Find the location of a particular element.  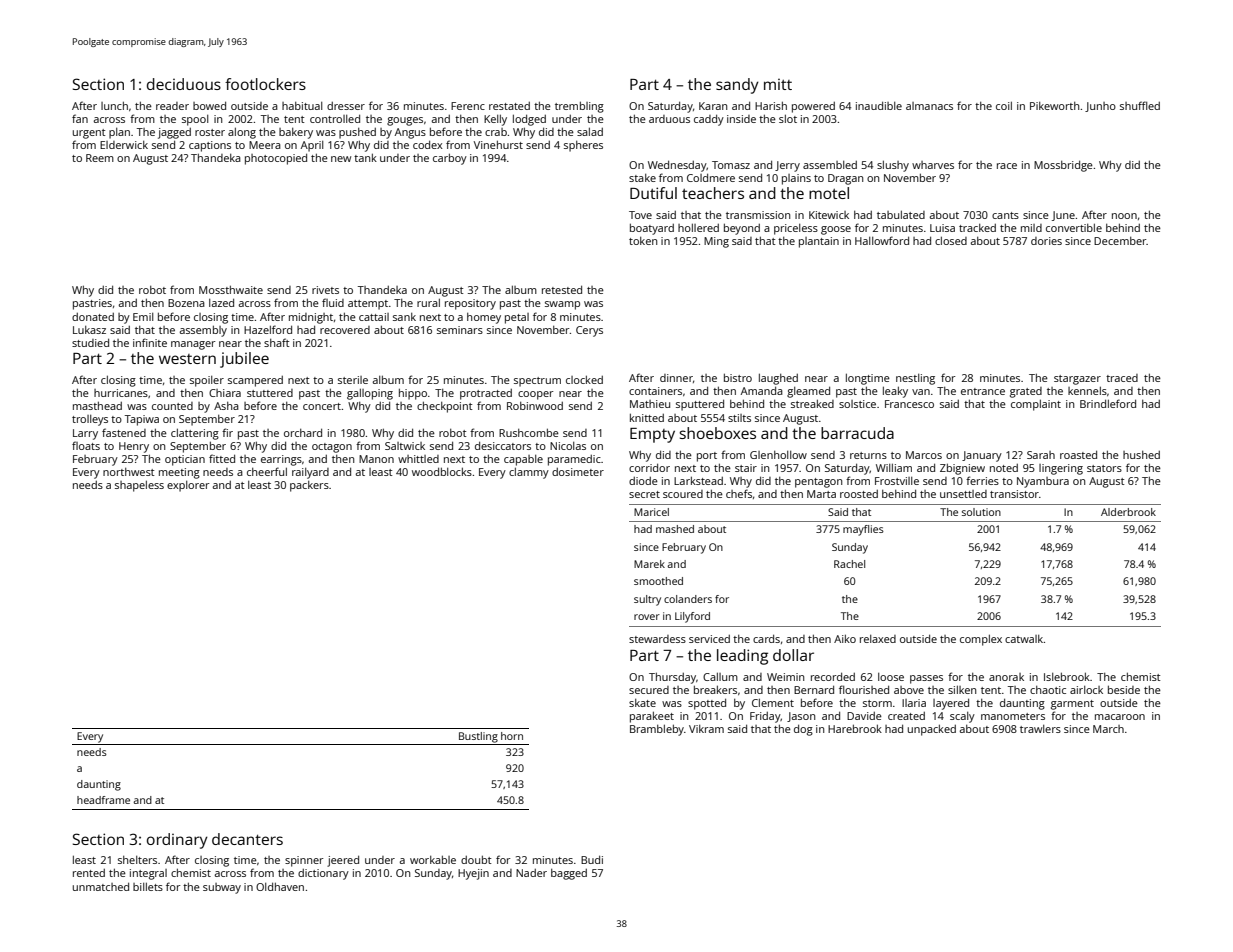

catwalk is located at coordinates (1024, 639).
